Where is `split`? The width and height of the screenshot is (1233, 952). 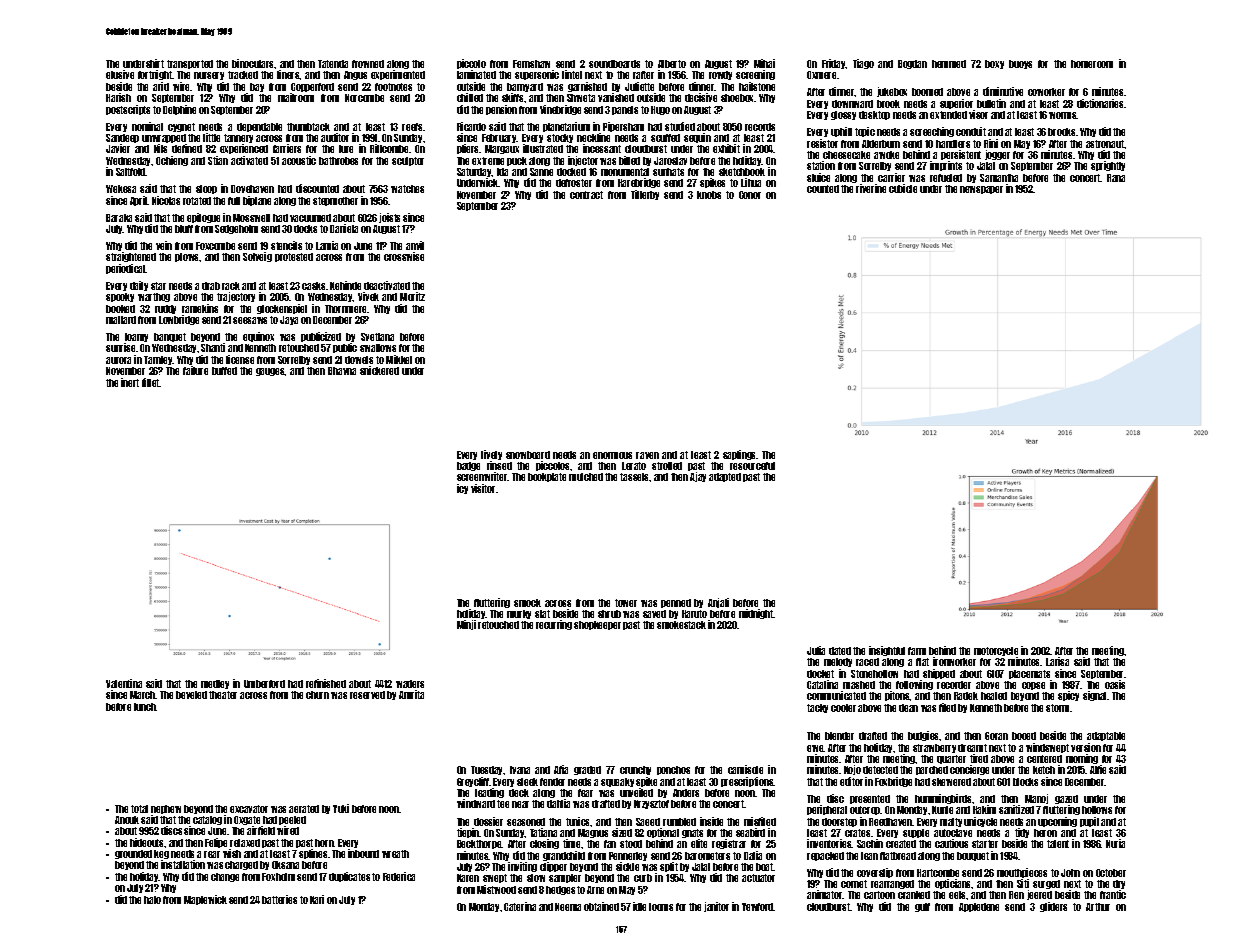 split is located at coordinates (669, 867).
